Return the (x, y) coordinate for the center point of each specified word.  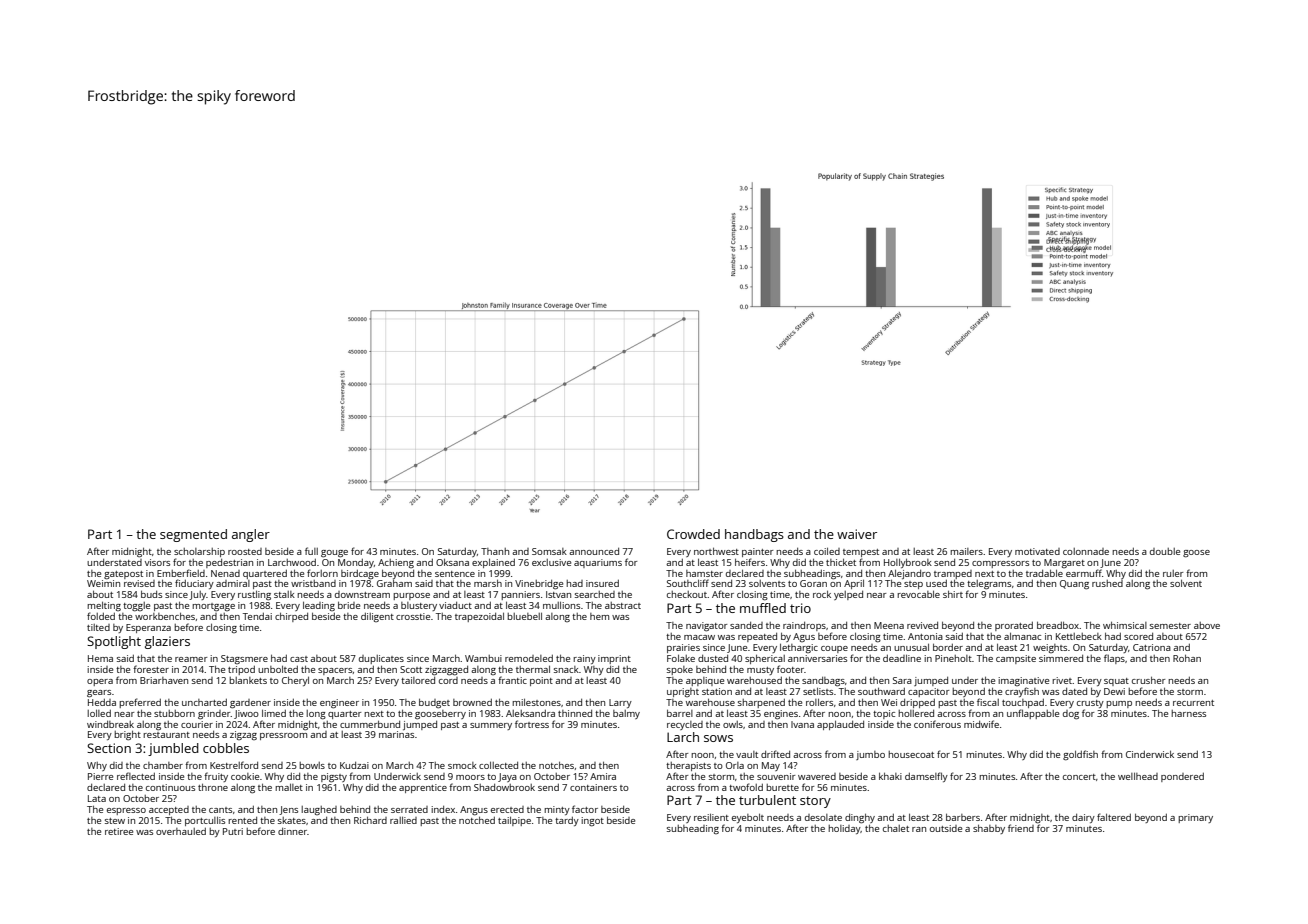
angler (251, 535)
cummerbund (370, 724)
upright (683, 692)
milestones (536, 702)
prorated (1014, 626)
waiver (857, 534)
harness (1188, 713)
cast (299, 659)
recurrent (1193, 703)
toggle (136, 607)
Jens (288, 810)
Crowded (693, 534)
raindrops (804, 626)
